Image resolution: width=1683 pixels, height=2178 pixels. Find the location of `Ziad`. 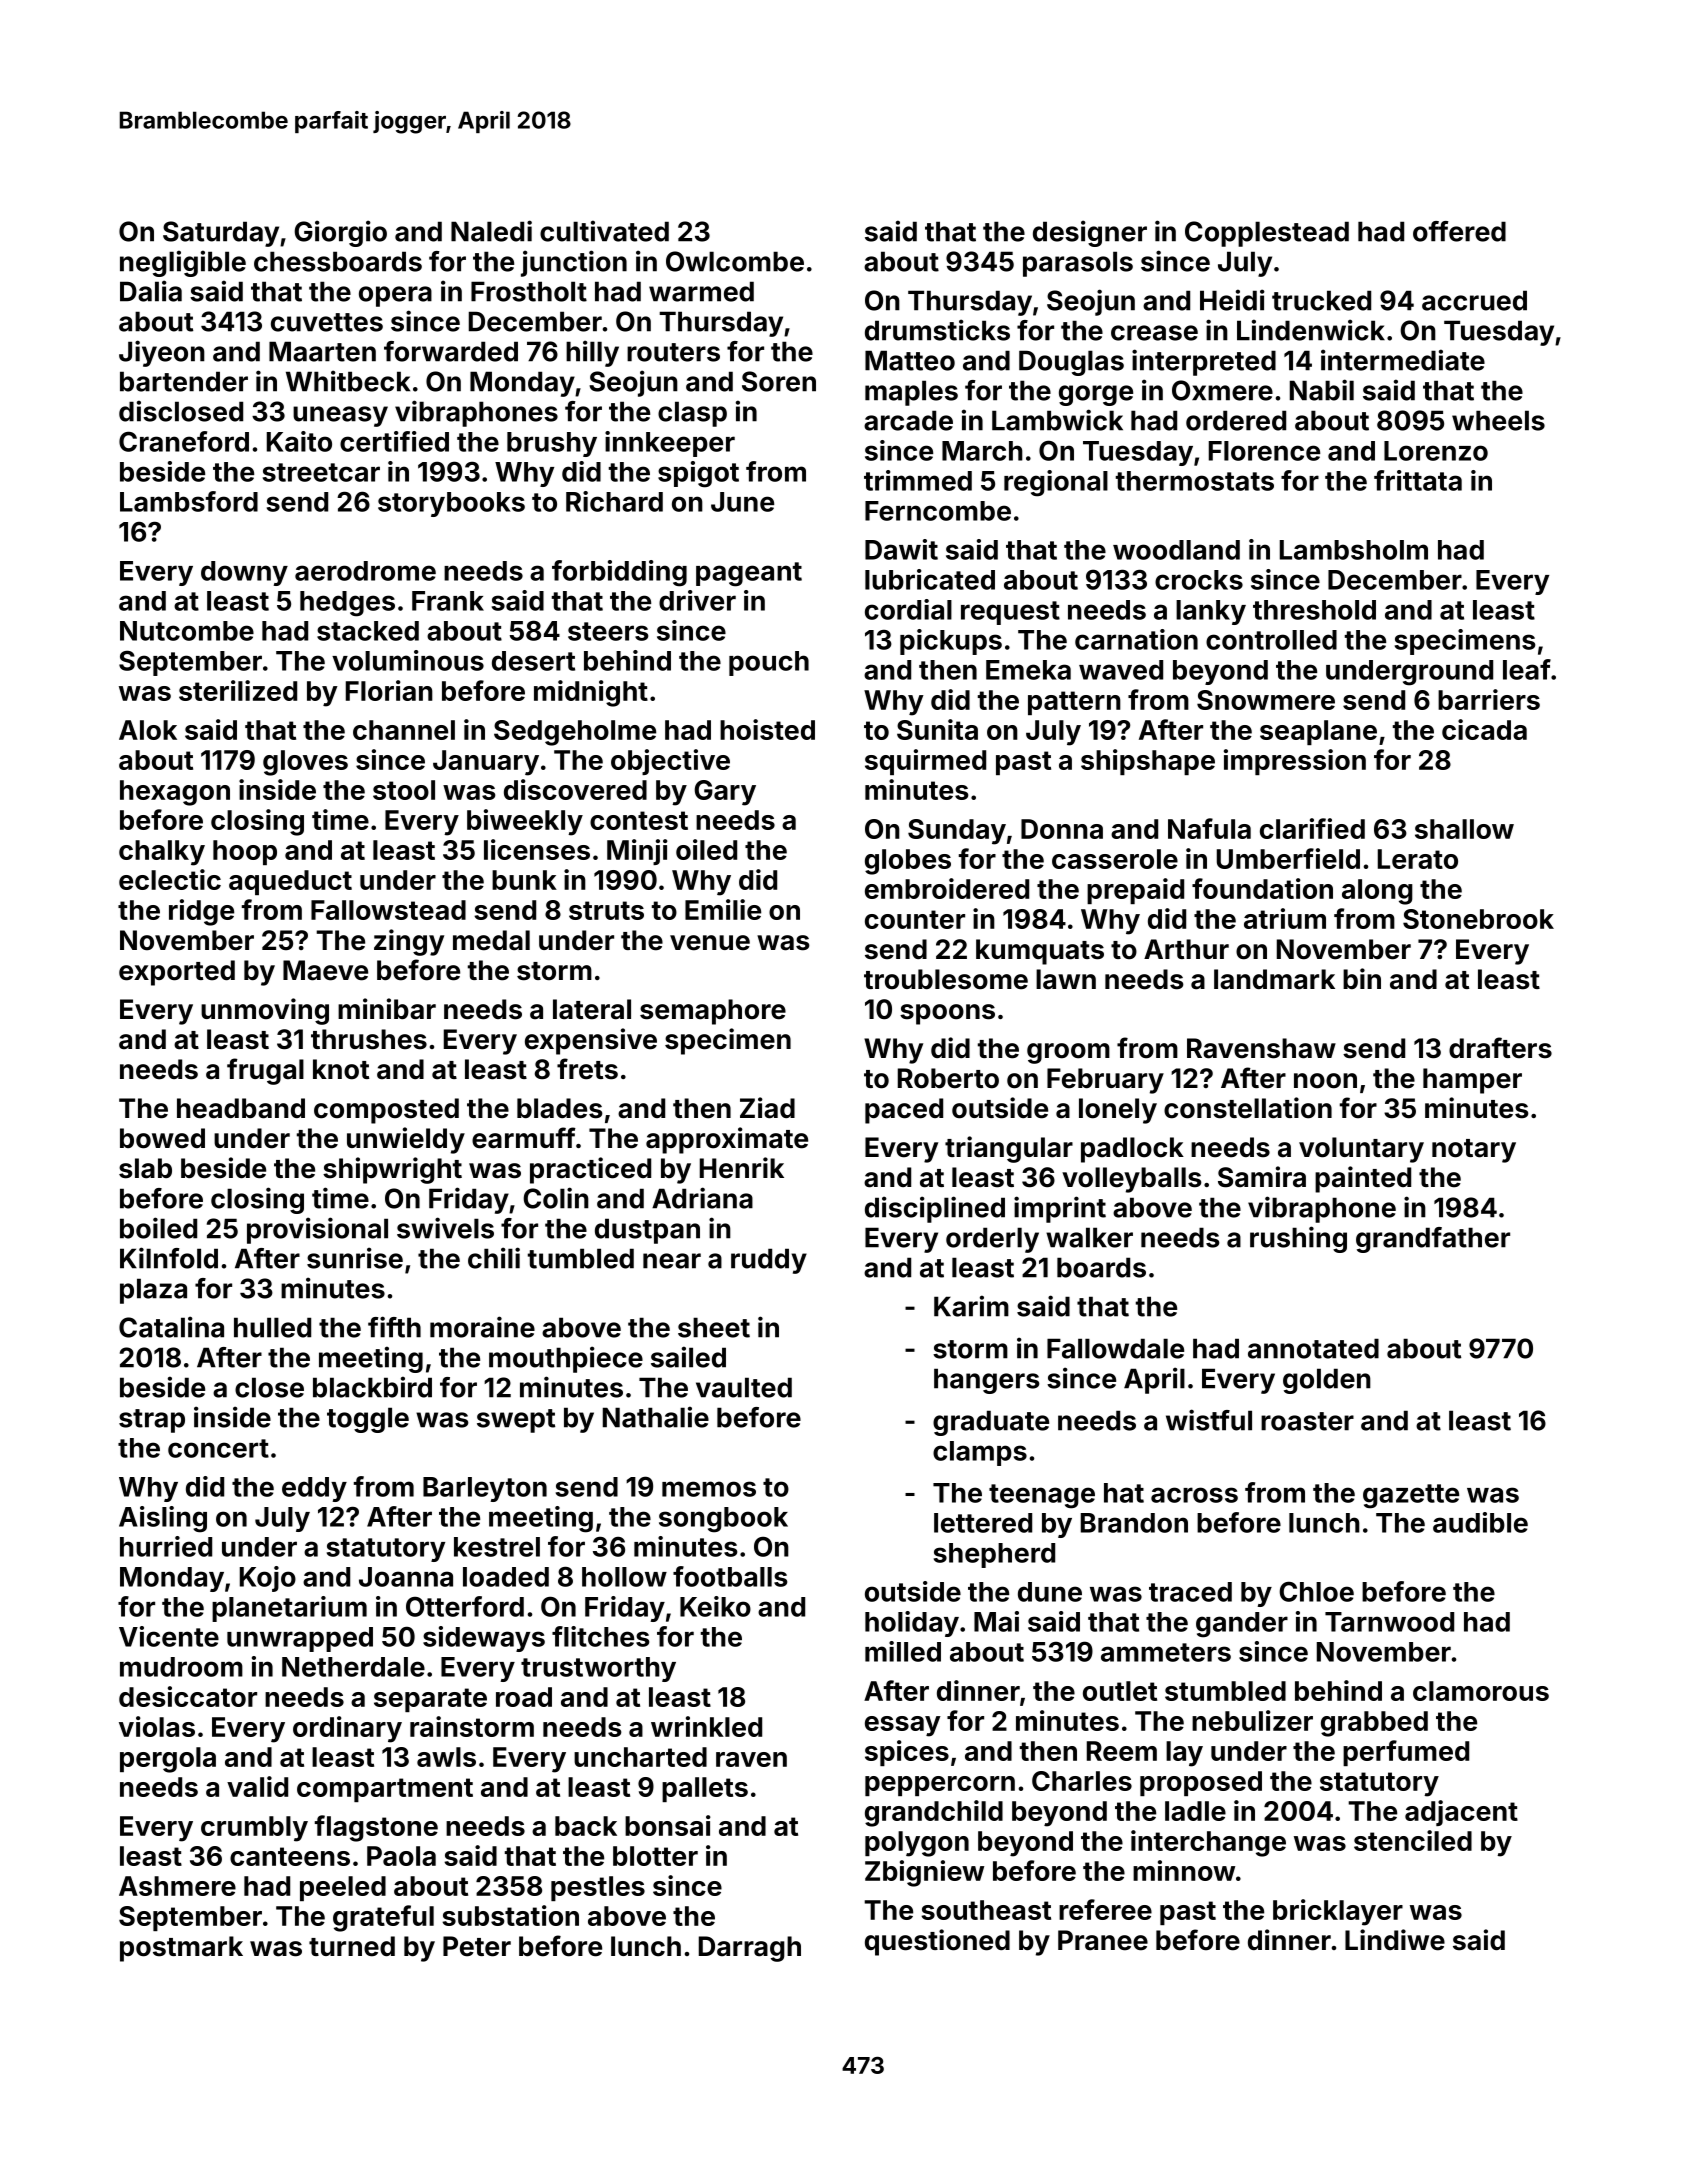

Ziad is located at coordinates (767, 1108).
